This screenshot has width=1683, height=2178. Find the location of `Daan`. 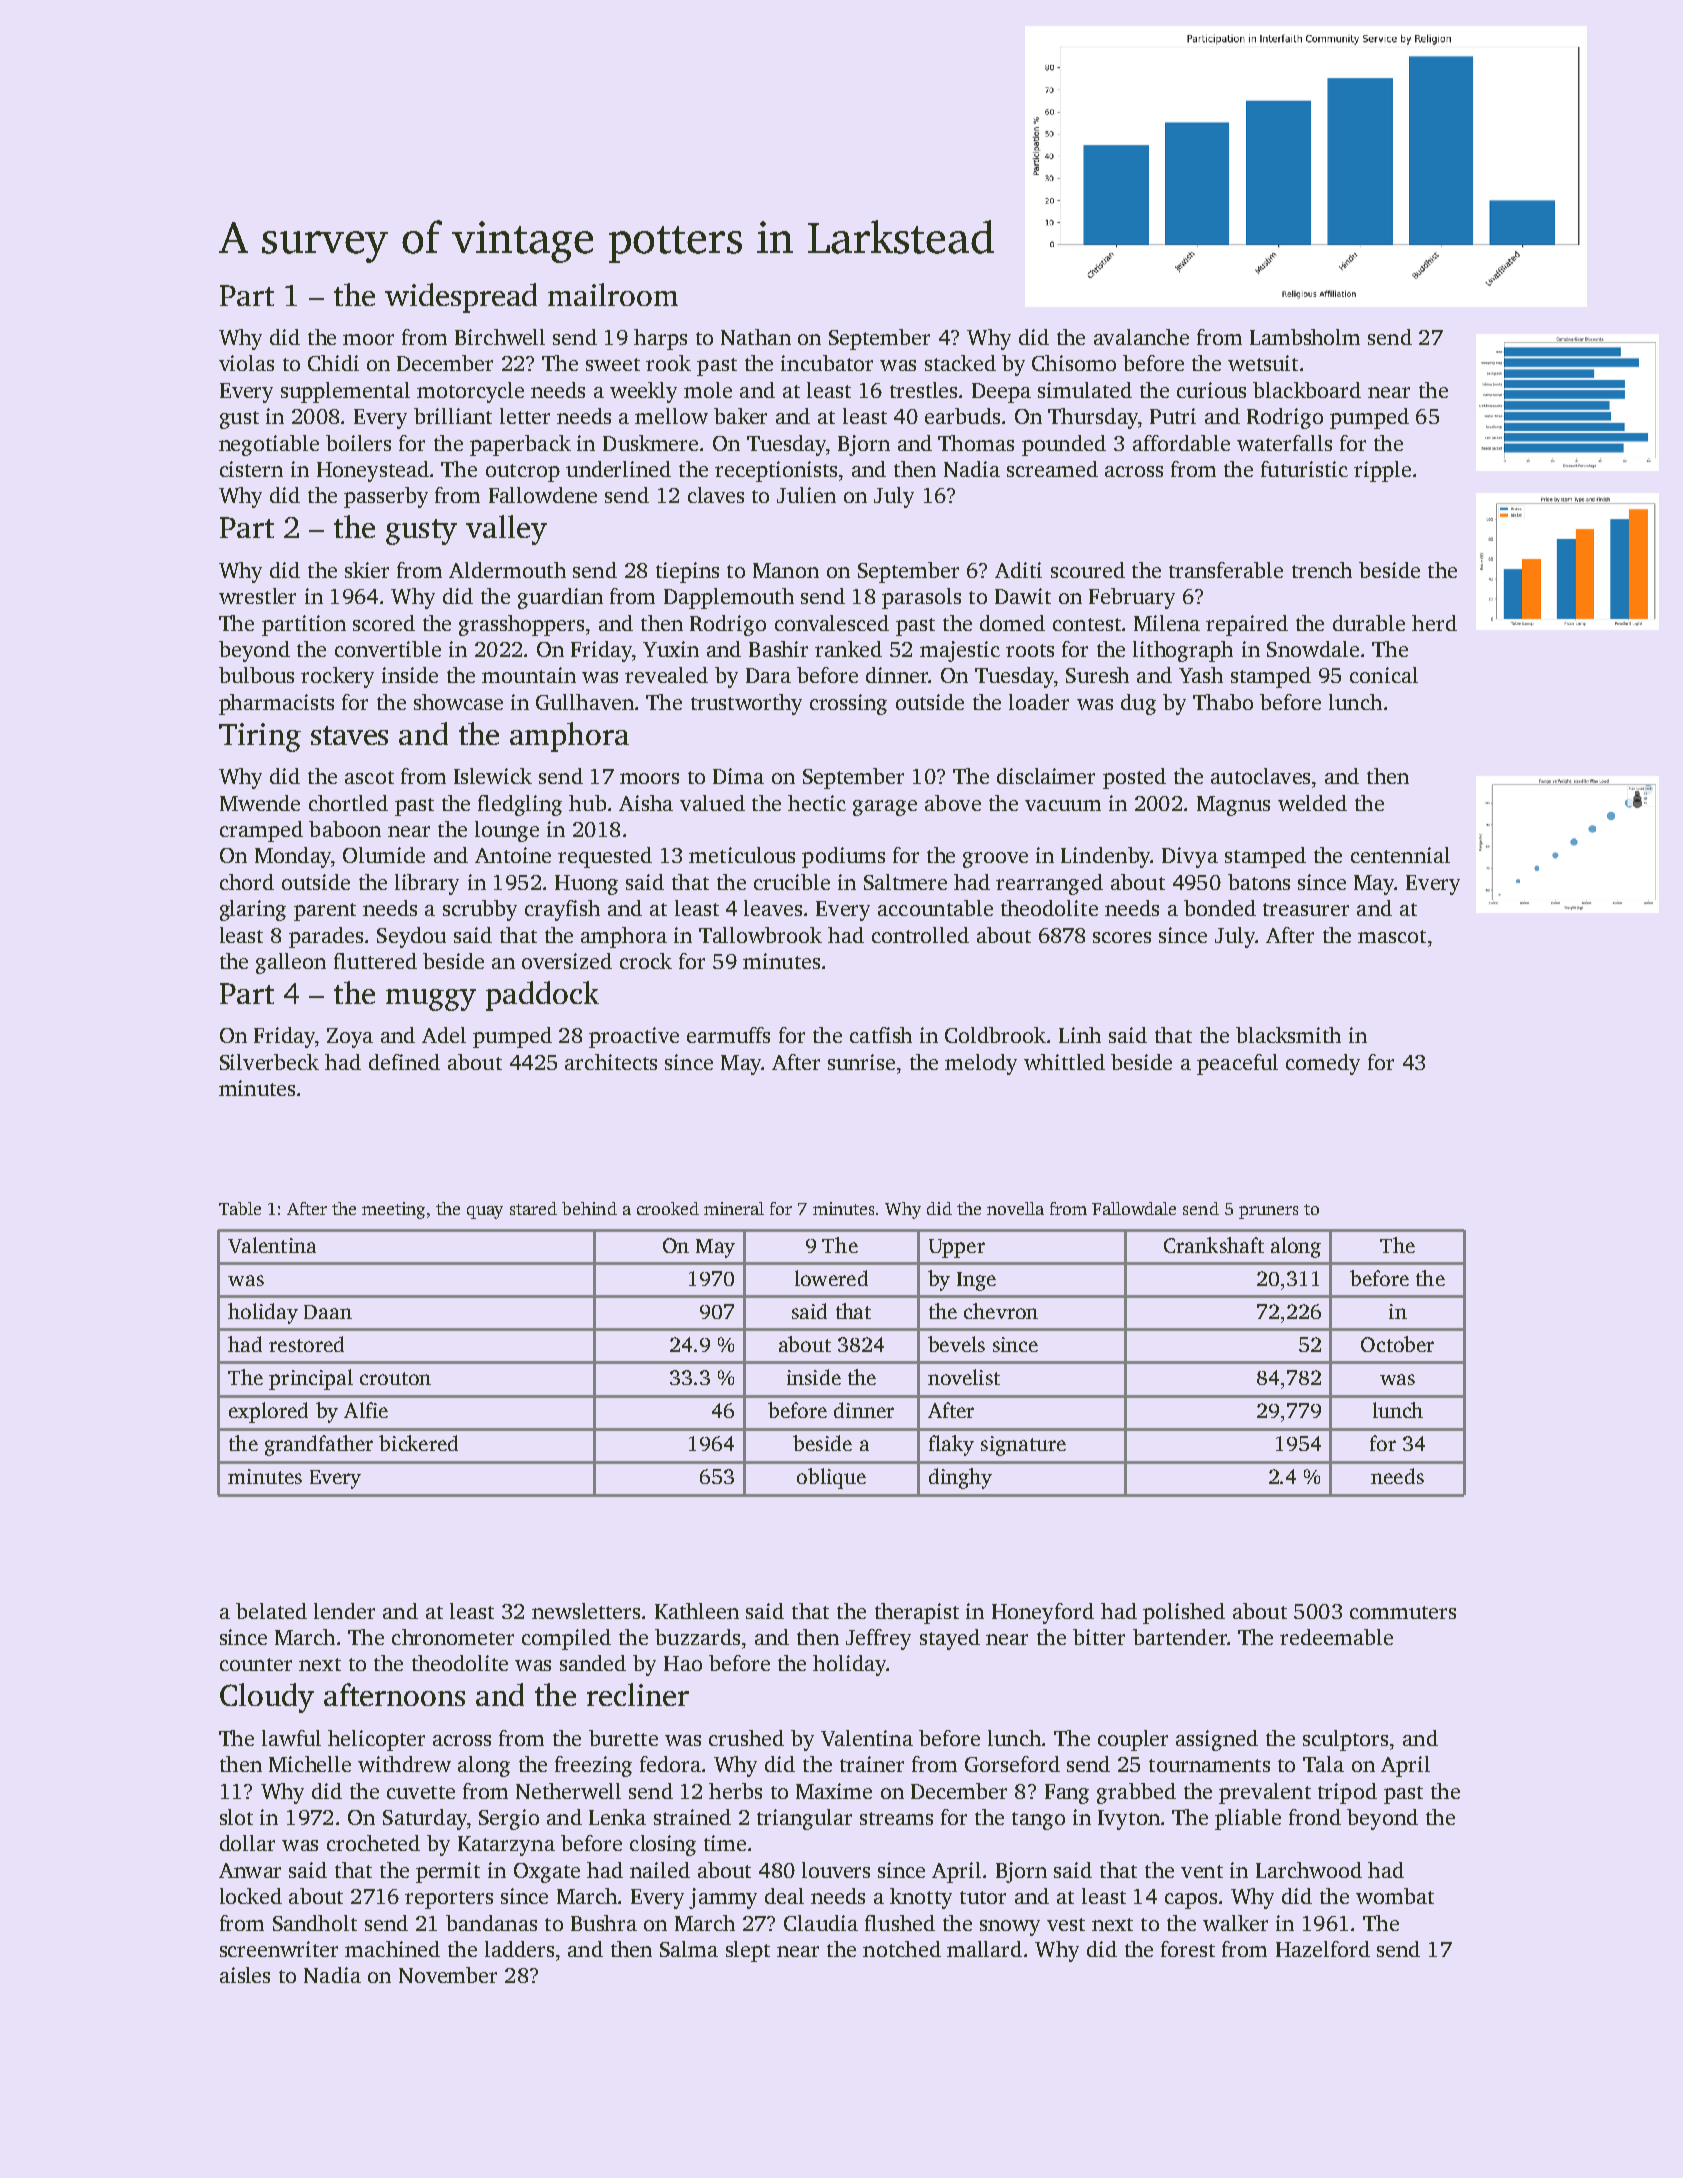

Daan is located at coordinates (328, 1312).
